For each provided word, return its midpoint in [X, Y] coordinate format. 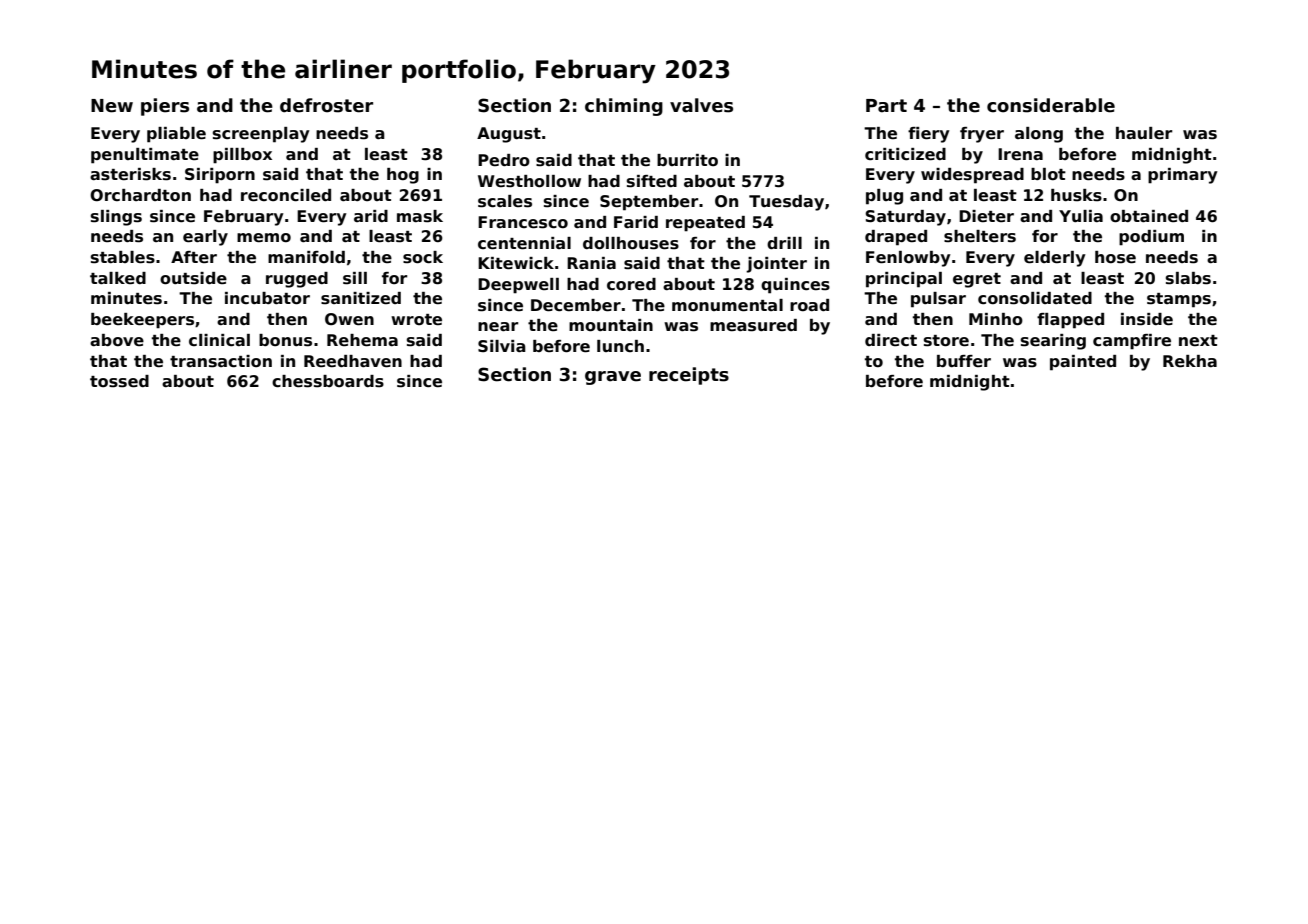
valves [701, 105]
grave [613, 378]
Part [886, 106]
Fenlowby [908, 259]
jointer [776, 265]
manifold [306, 257]
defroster [326, 105]
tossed [119, 381]
